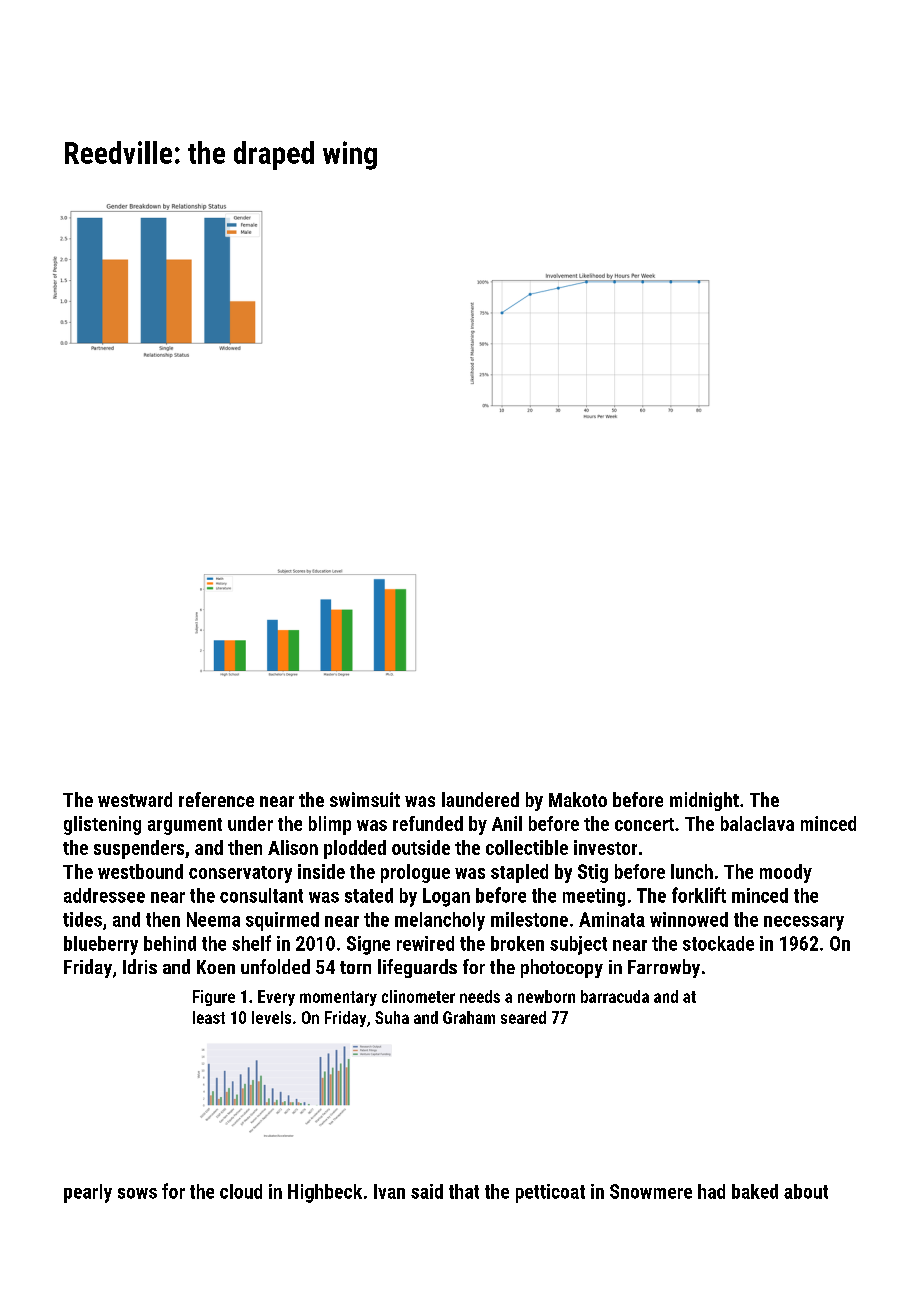 The image size is (924, 1314). What do you see at coordinates (241, 1191) in the screenshot?
I see `cloud` at bounding box center [241, 1191].
